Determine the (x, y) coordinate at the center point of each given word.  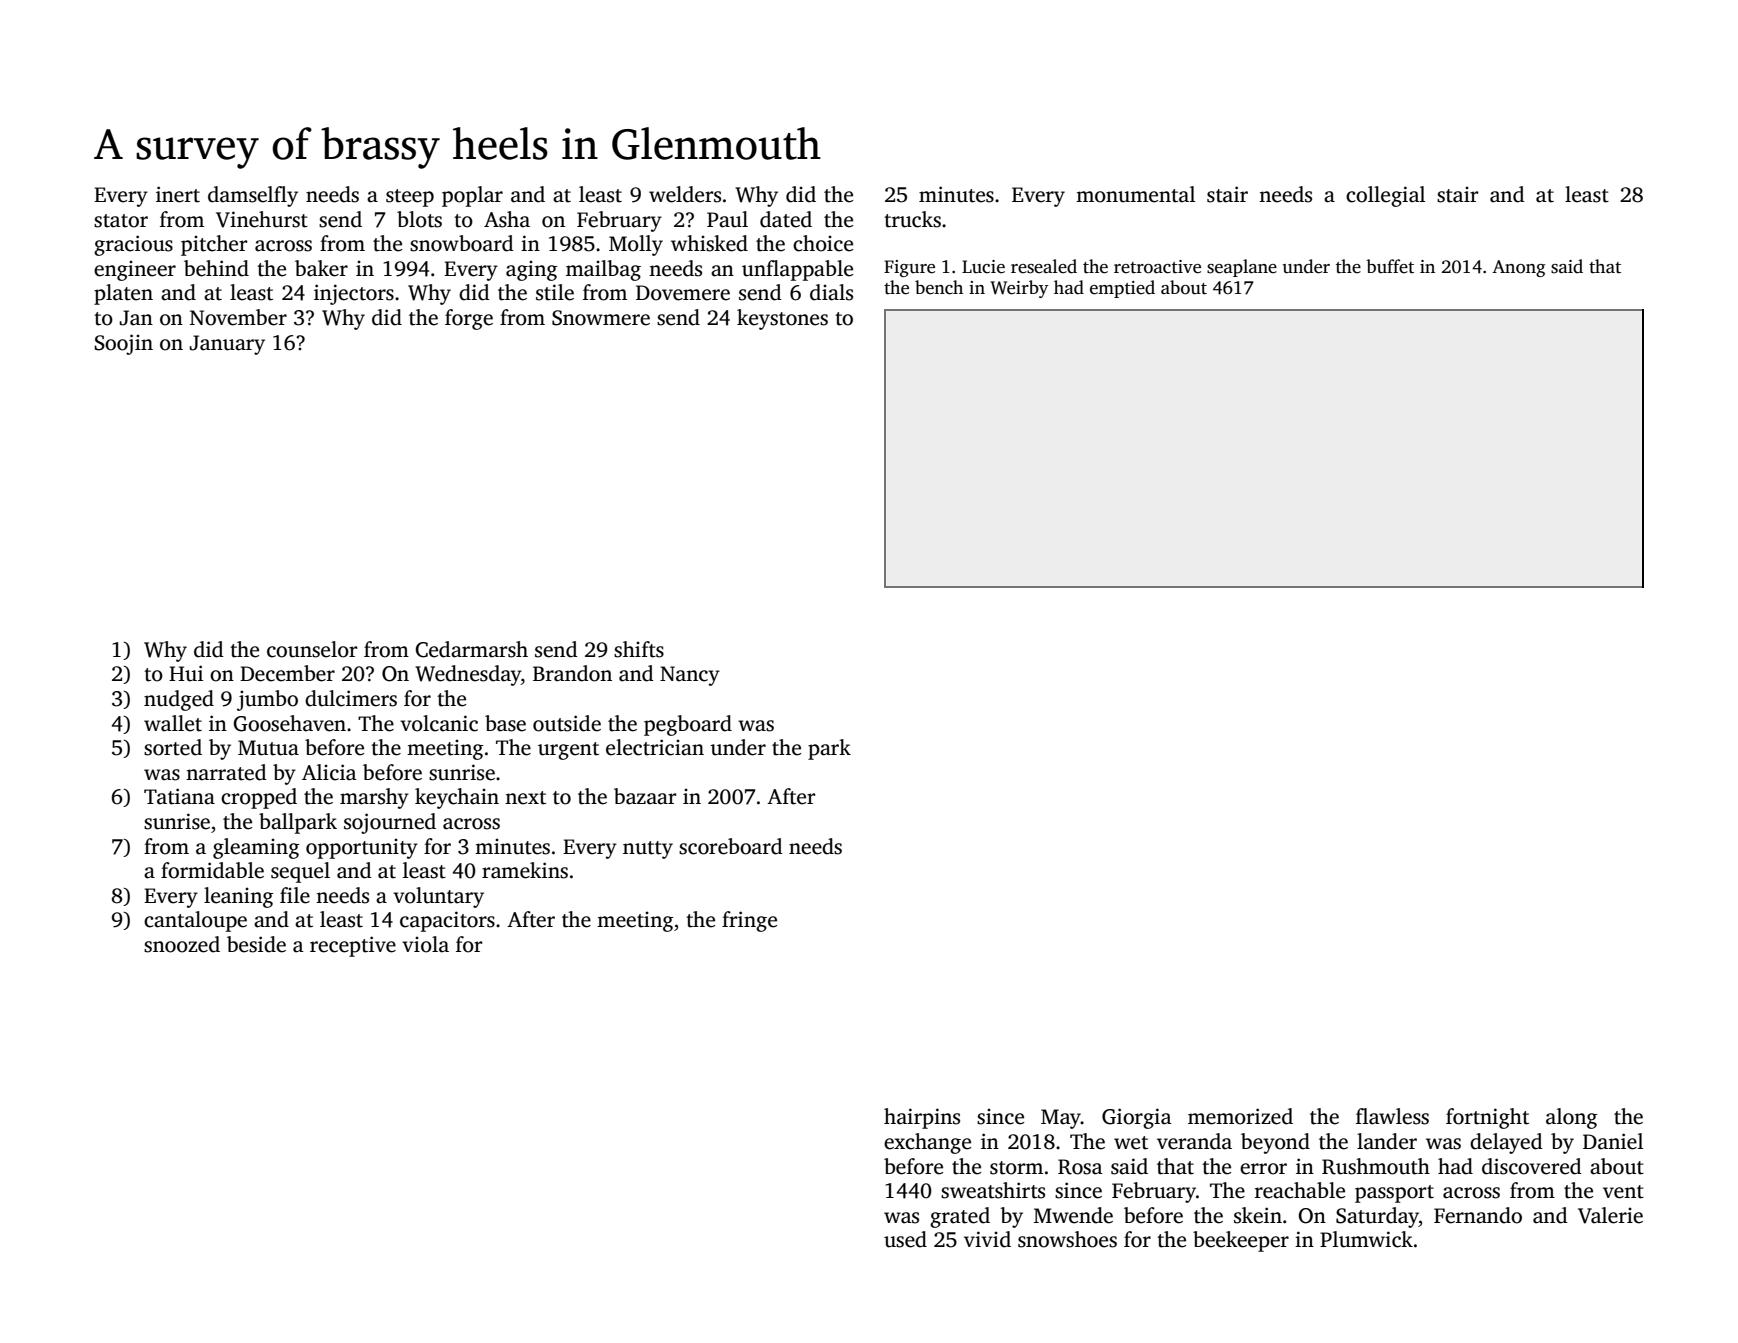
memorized (1240, 1116)
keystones (782, 319)
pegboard (688, 725)
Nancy (690, 676)
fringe (749, 921)
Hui (186, 673)
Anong (1519, 268)
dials (831, 292)
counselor (312, 649)
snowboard (462, 243)
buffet (1390, 266)
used (905, 1239)
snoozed (182, 944)
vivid (987, 1239)
